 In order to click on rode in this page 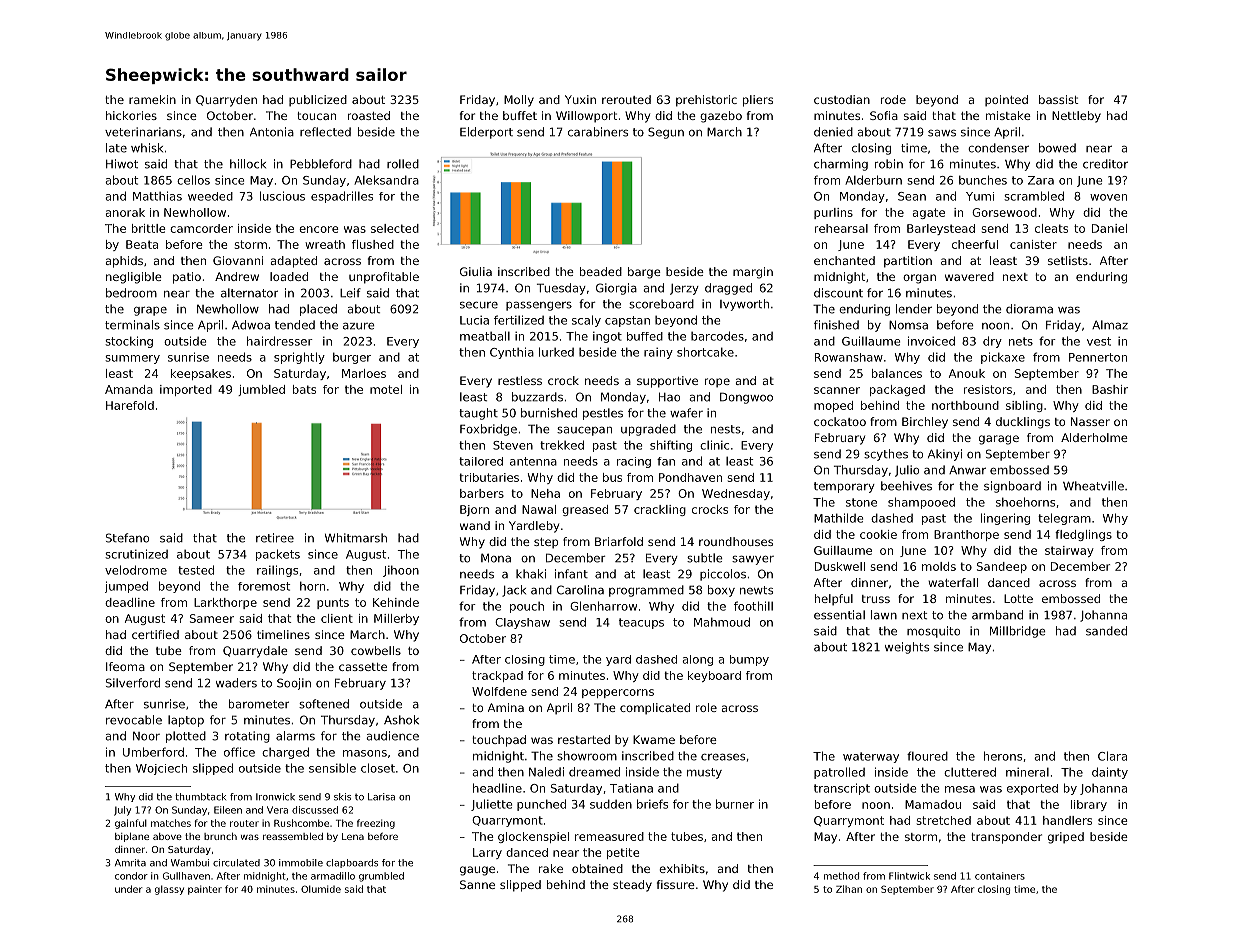, I will do `click(893, 99)`.
